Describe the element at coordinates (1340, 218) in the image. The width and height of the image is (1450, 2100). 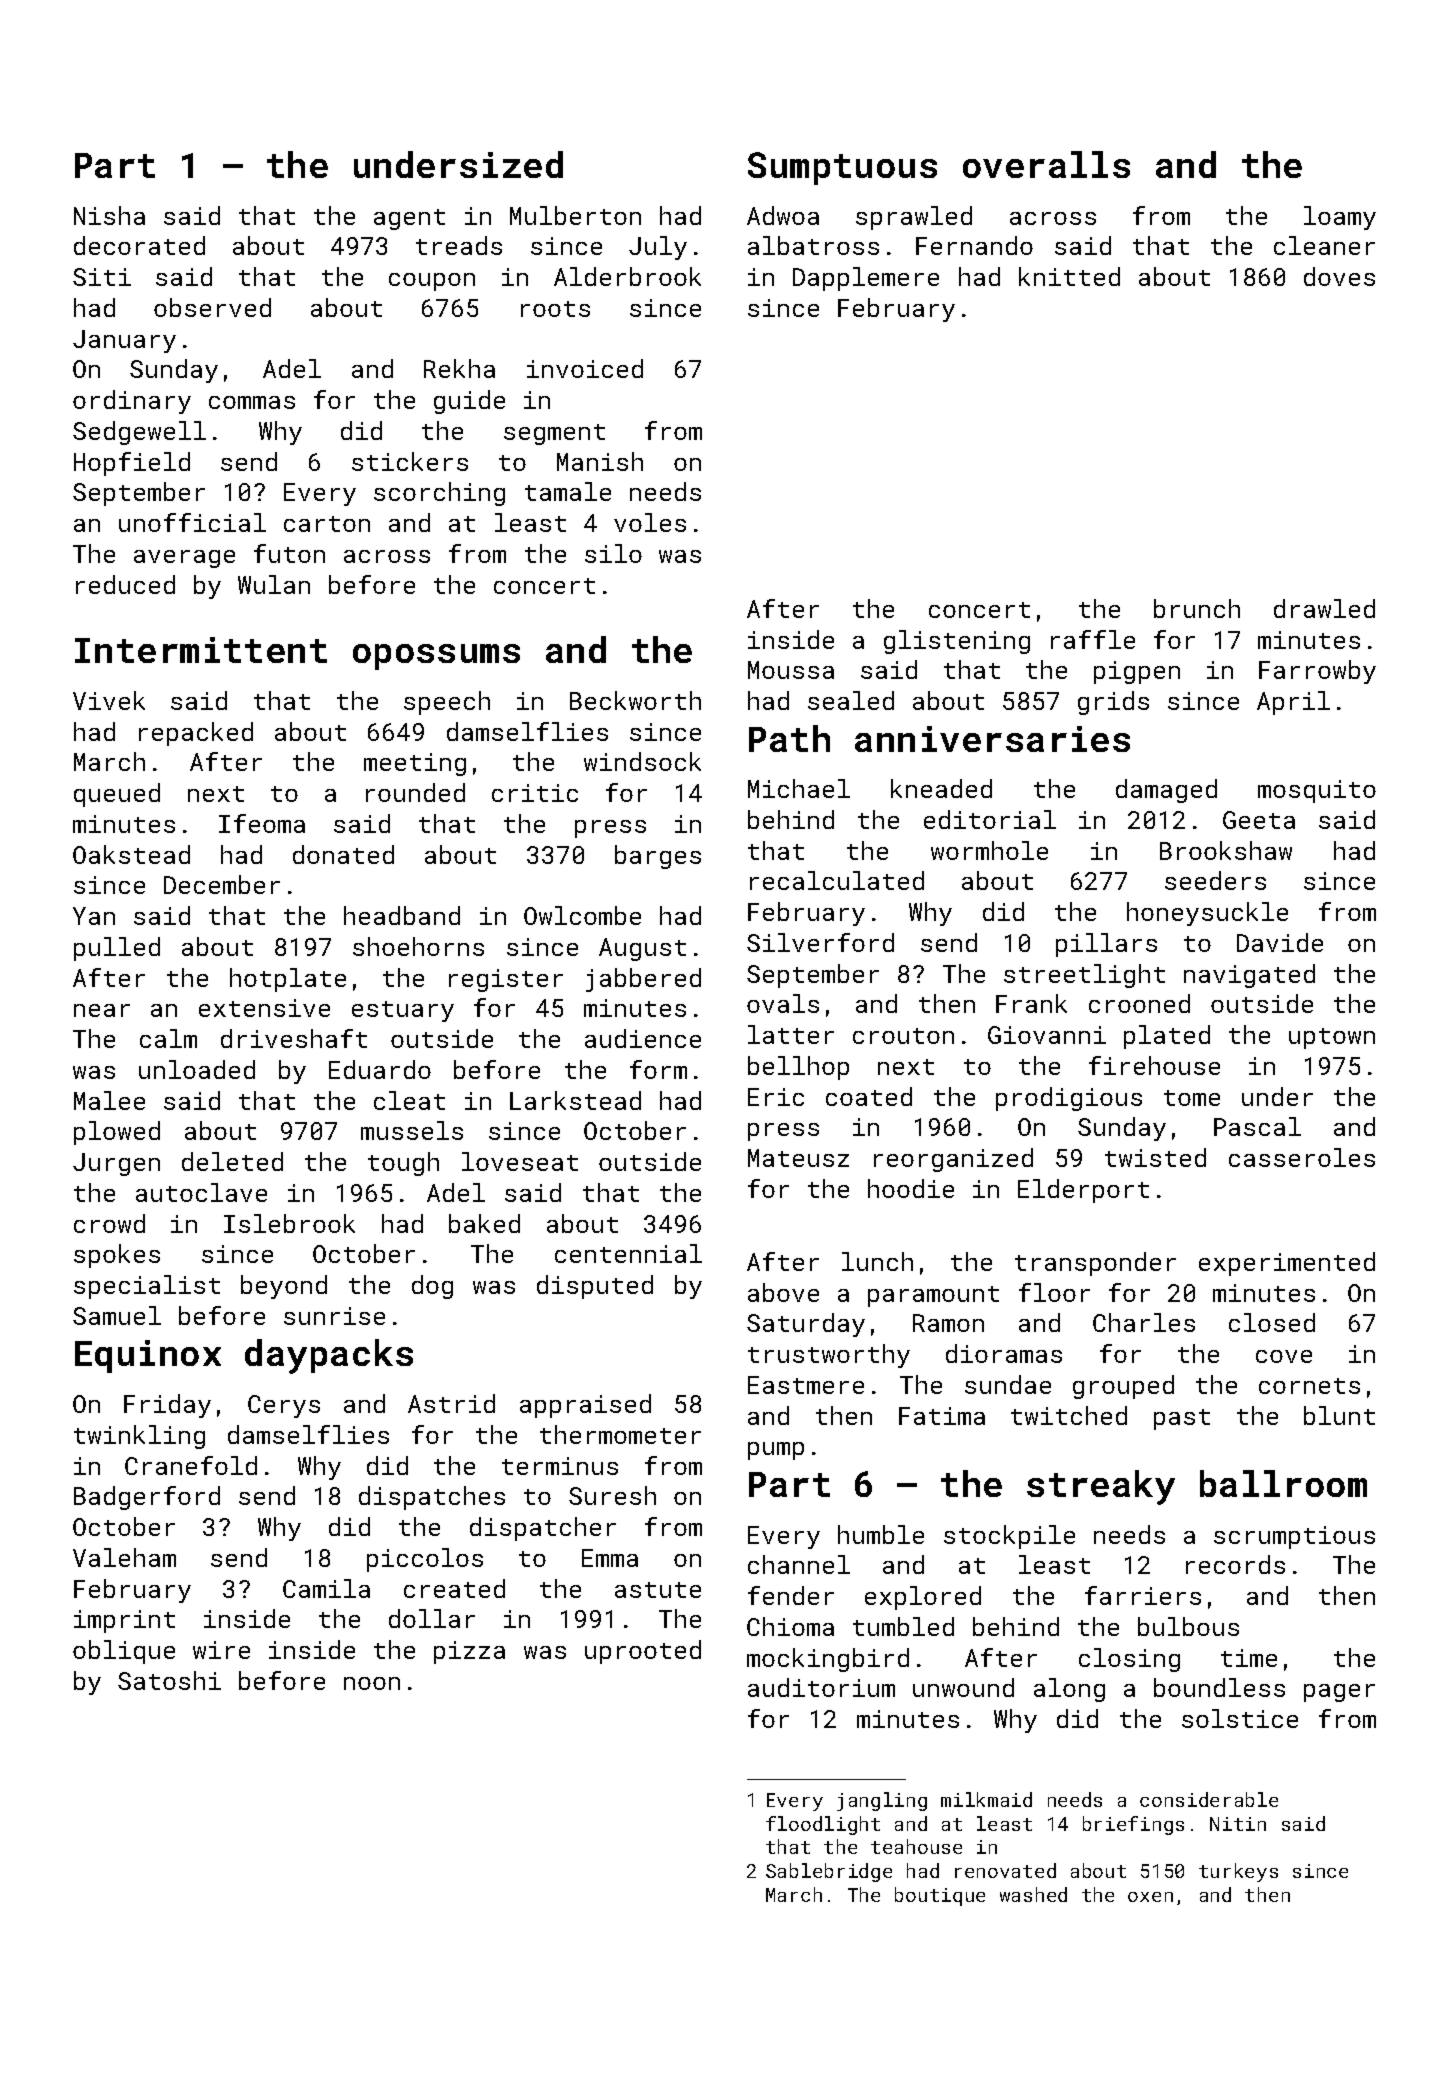
I see `loamy` at that location.
